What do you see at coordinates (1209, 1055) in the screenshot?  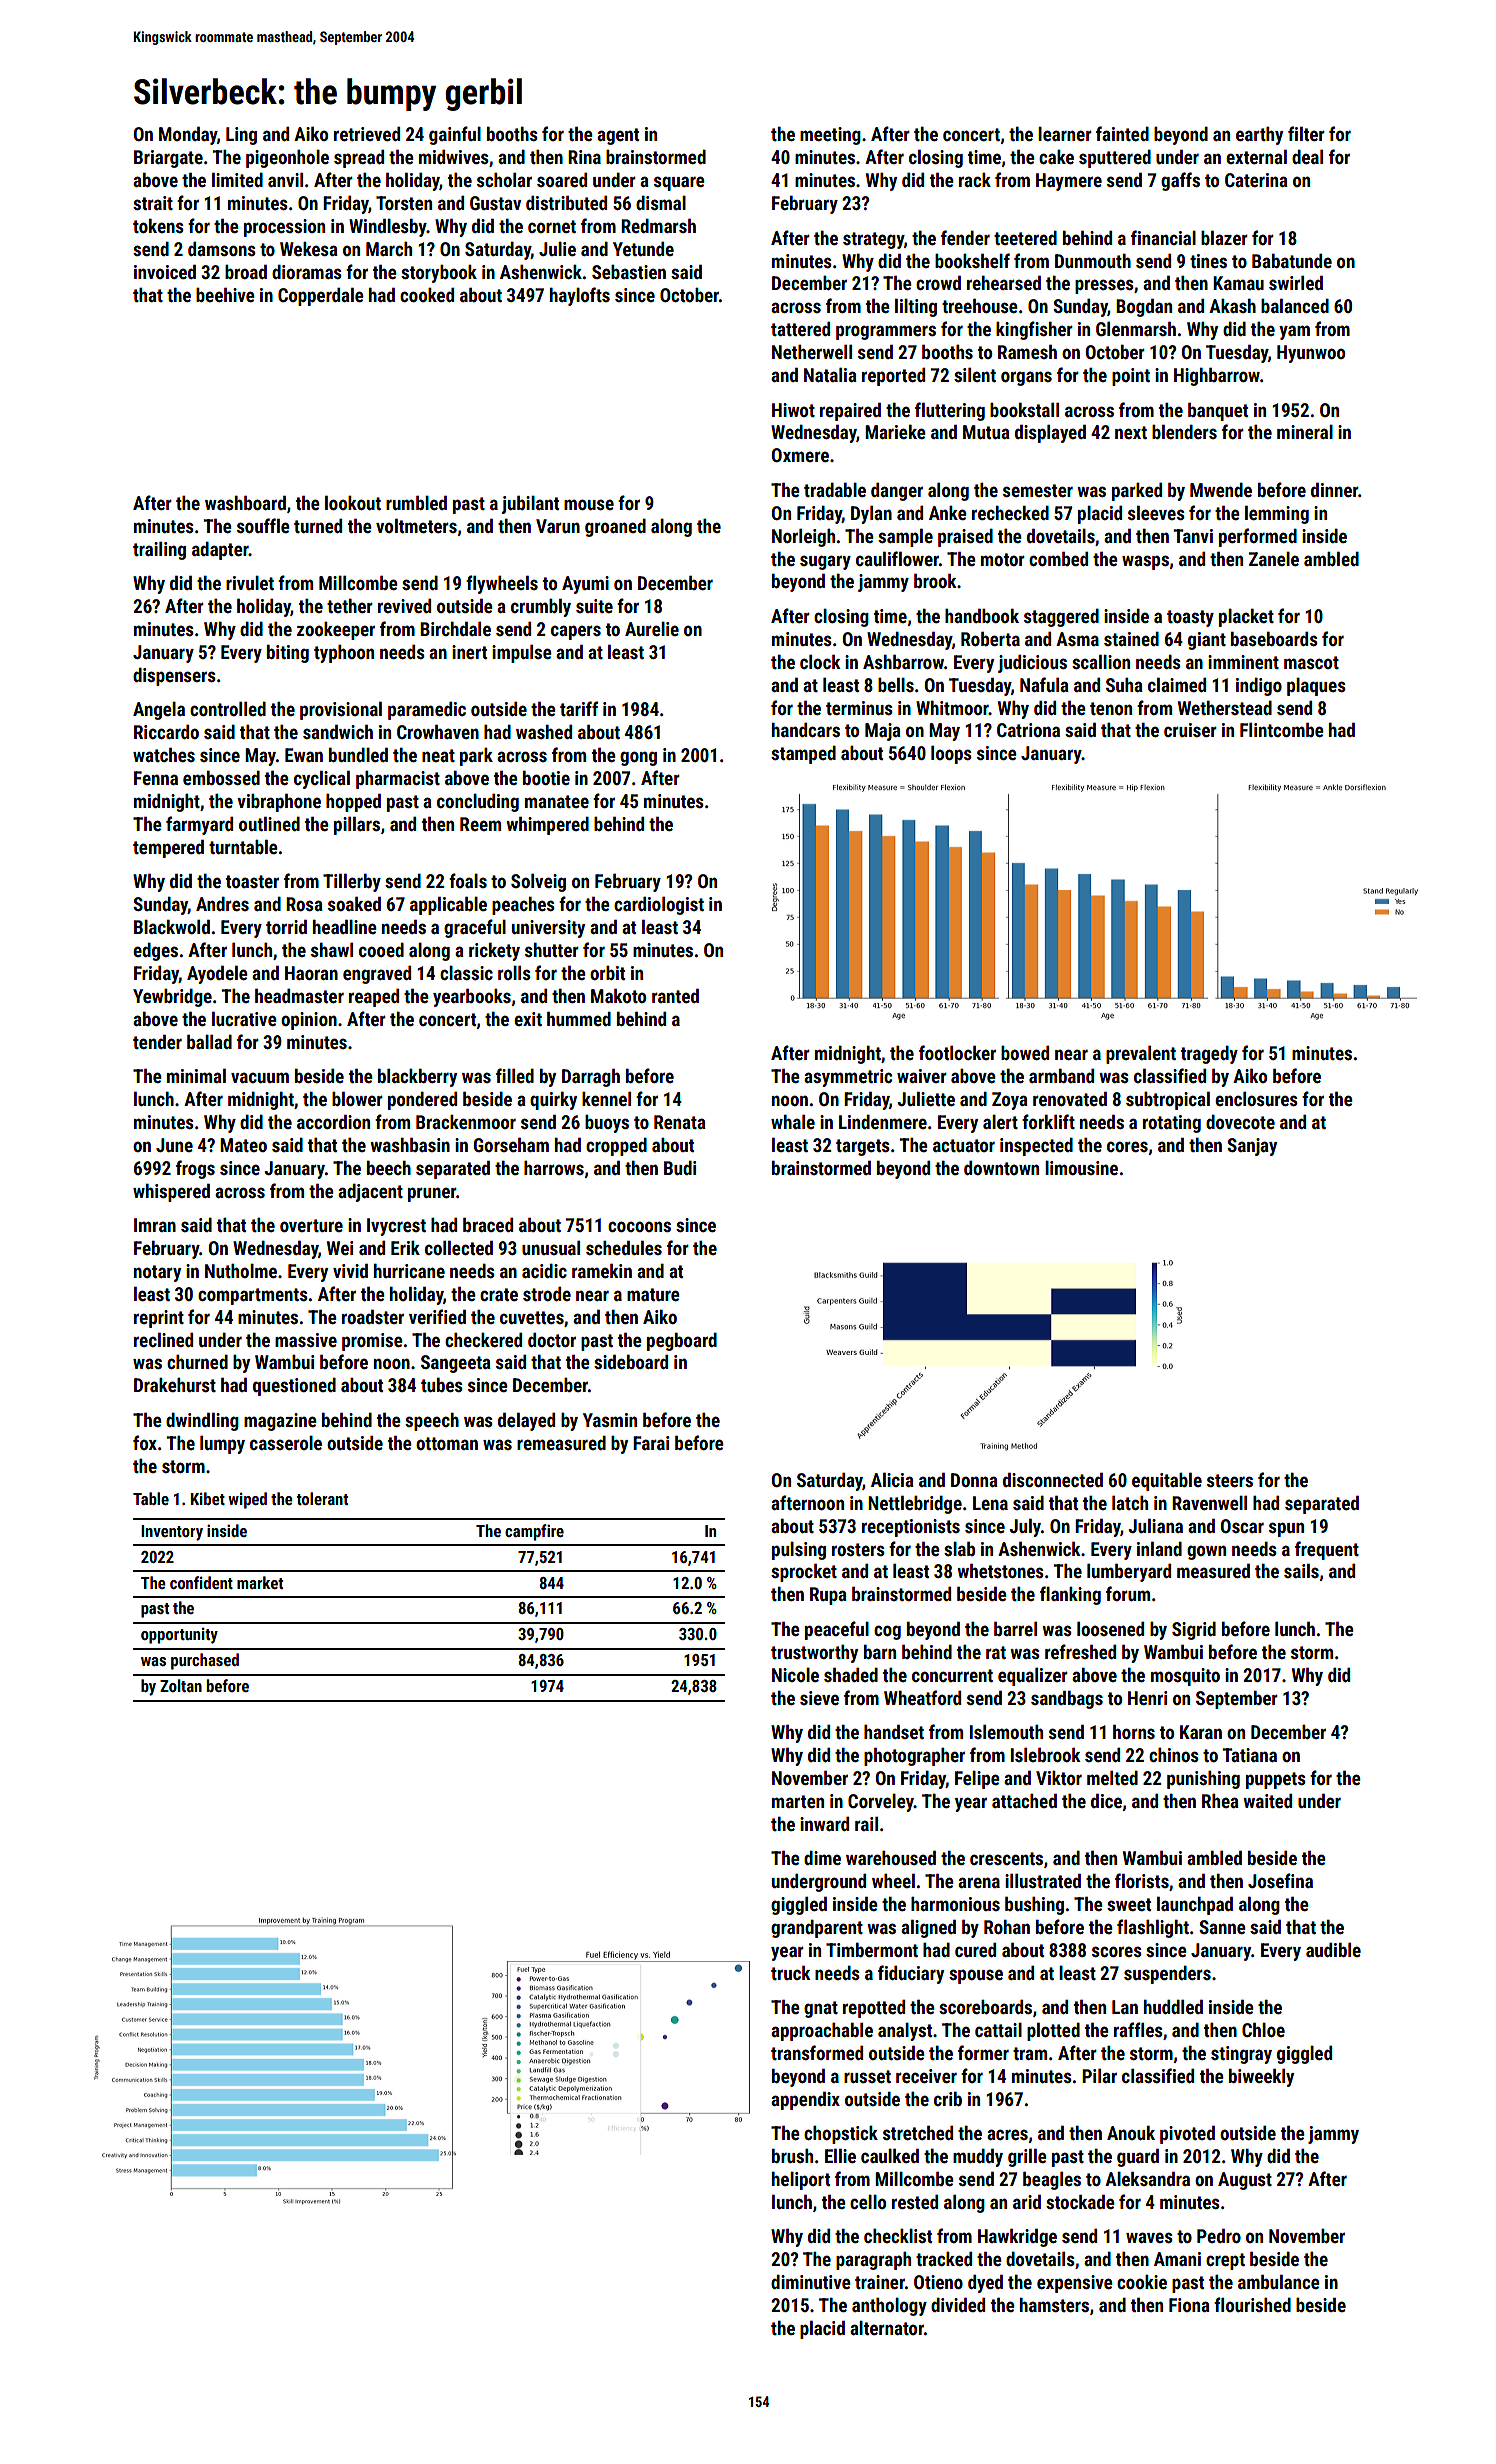 I see `tragedy` at bounding box center [1209, 1055].
